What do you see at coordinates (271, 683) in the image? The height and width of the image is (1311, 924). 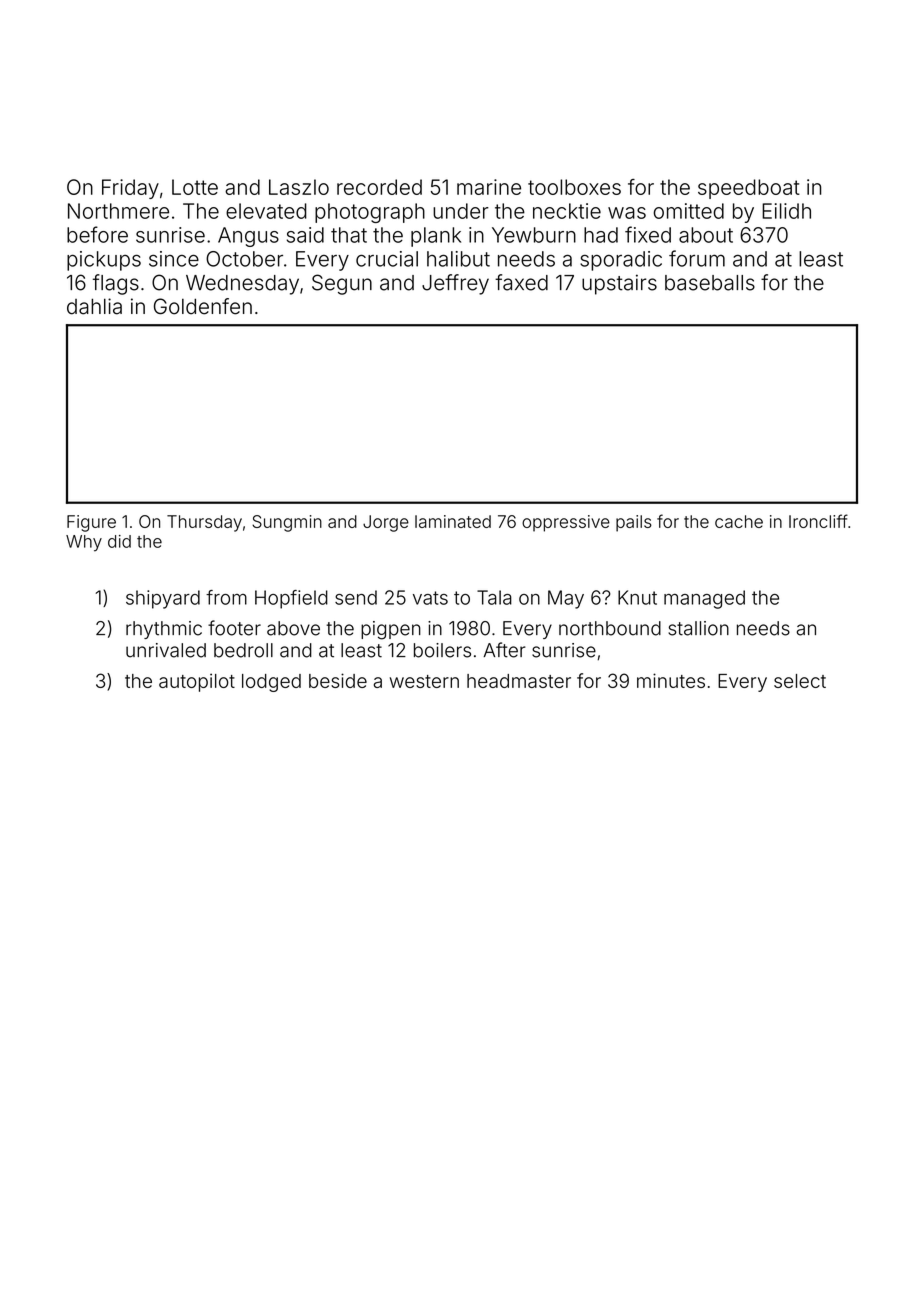 I see `lodged` at bounding box center [271, 683].
